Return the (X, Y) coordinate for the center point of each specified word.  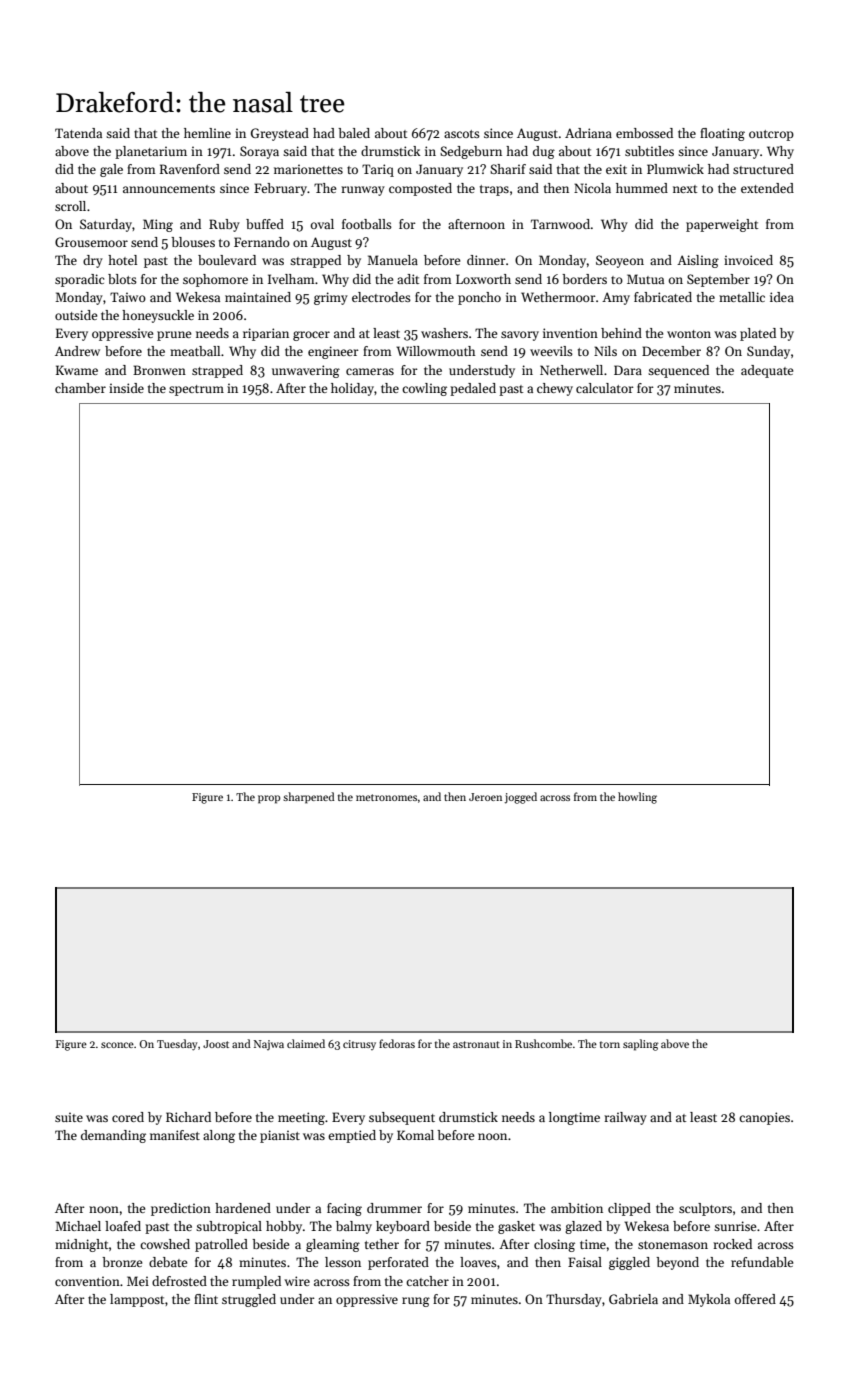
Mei (138, 1281)
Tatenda (78, 133)
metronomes (386, 797)
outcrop (771, 135)
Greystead (280, 134)
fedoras (397, 1043)
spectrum (196, 390)
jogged (520, 798)
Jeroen (485, 797)
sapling (641, 1045)
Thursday (574, 1300)
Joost (216, 1044)
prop (269, 799)
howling (637, 798)
